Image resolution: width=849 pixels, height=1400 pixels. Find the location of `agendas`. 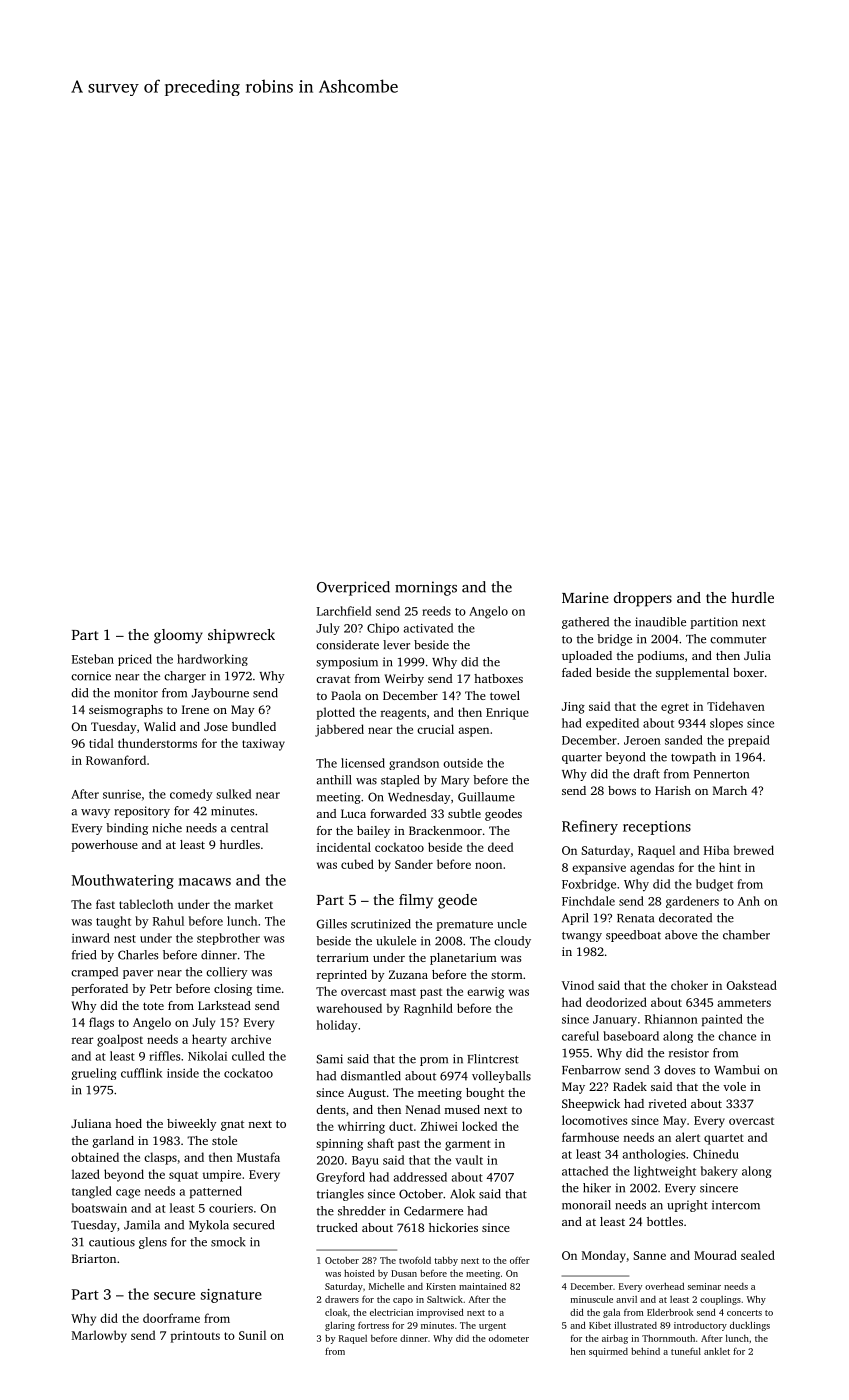

agendas is located at coordinates (652, 868).
